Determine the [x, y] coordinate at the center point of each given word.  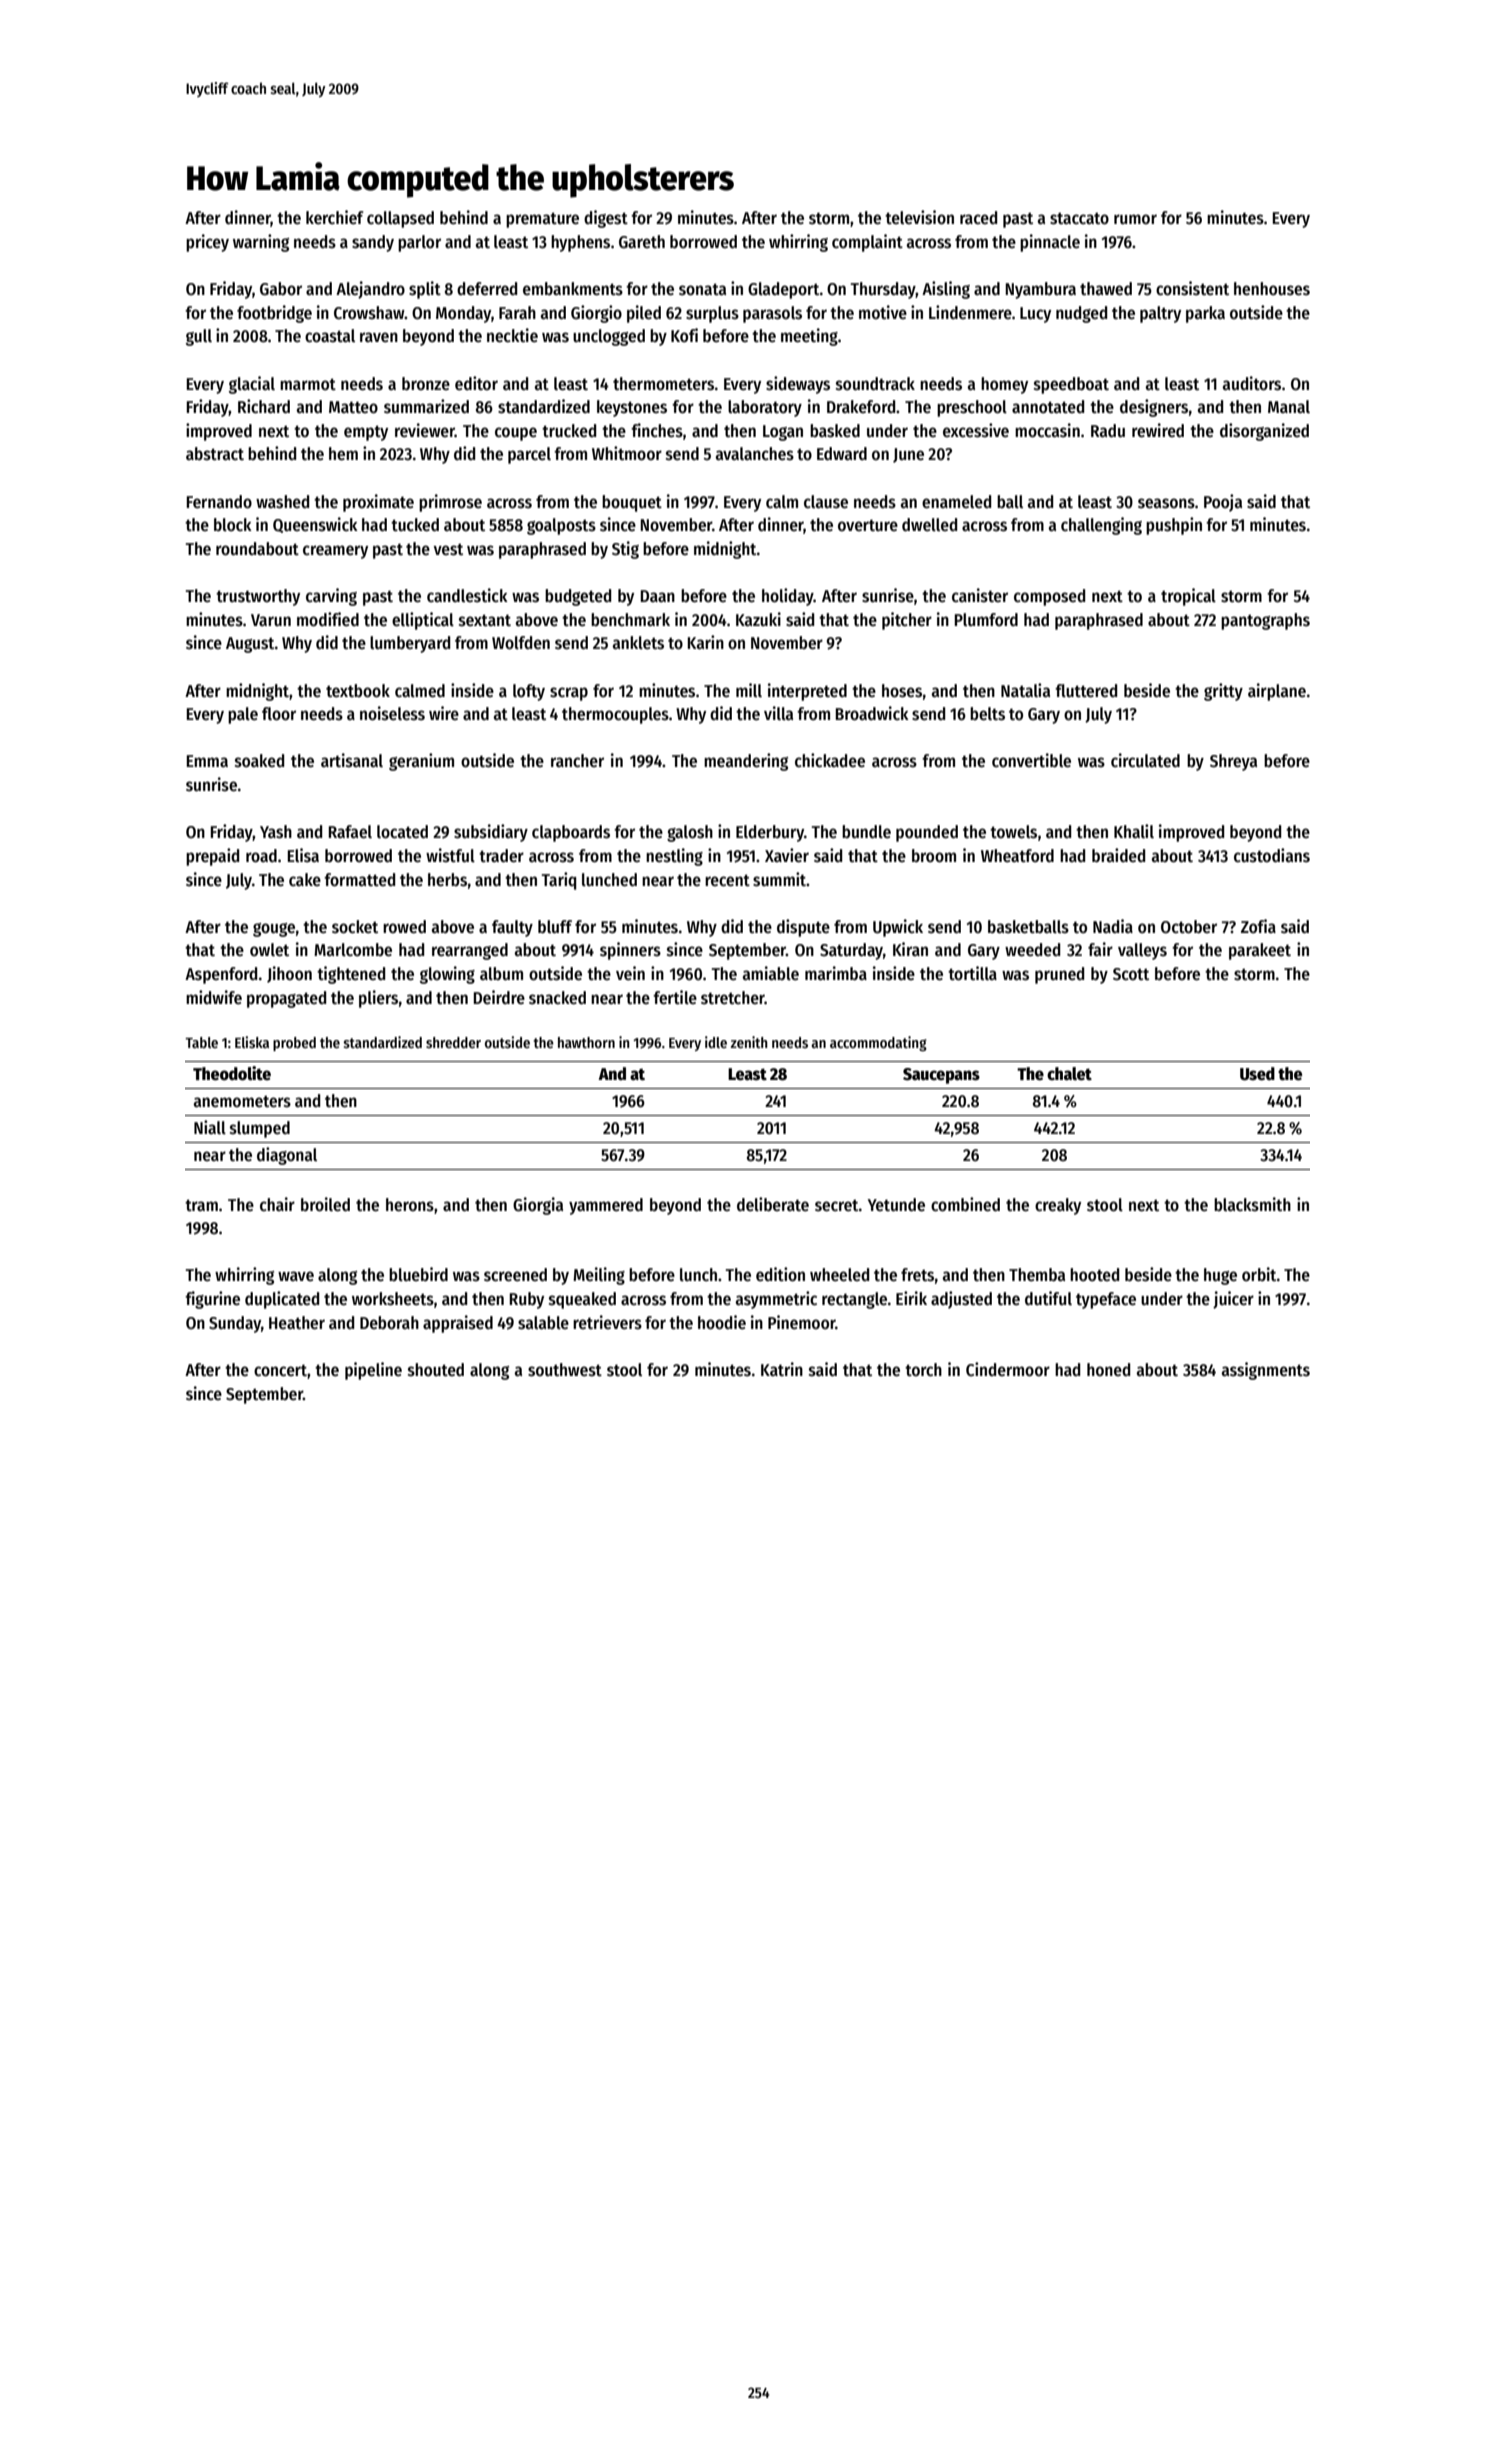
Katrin [782, 1369]
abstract [215, 454]
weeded [1032, 950]
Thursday [883, 290]
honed [1108, 1369]
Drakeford [861, 407]
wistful [450, 855]
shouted [436, 1370]
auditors [1252, 383]
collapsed [400, 219]
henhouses [1272, 289]
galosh [690, 833]
